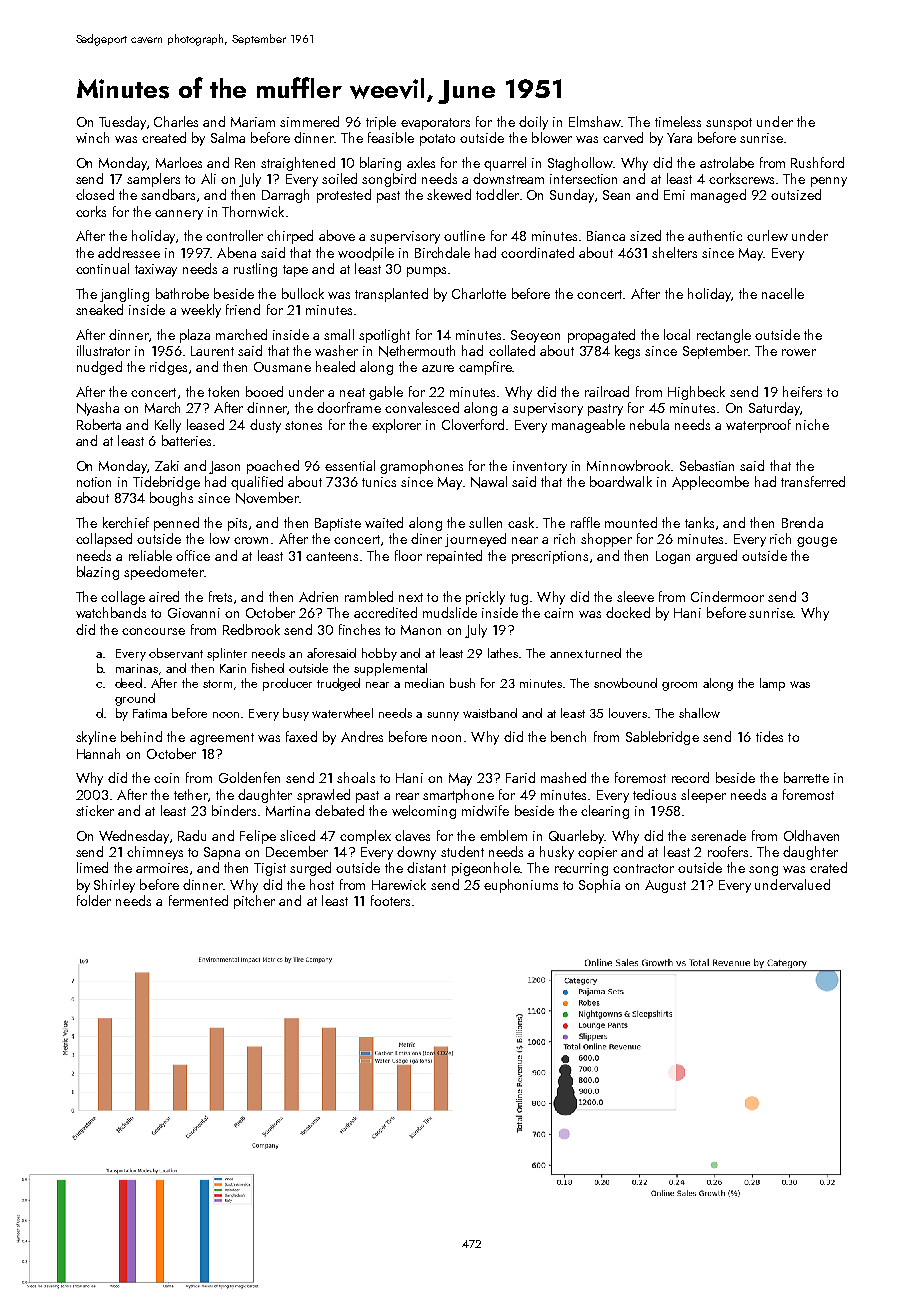  What do you see at coordinates (379, 482) in the document?
I see `tunics` at bounding box center [379, 482].
